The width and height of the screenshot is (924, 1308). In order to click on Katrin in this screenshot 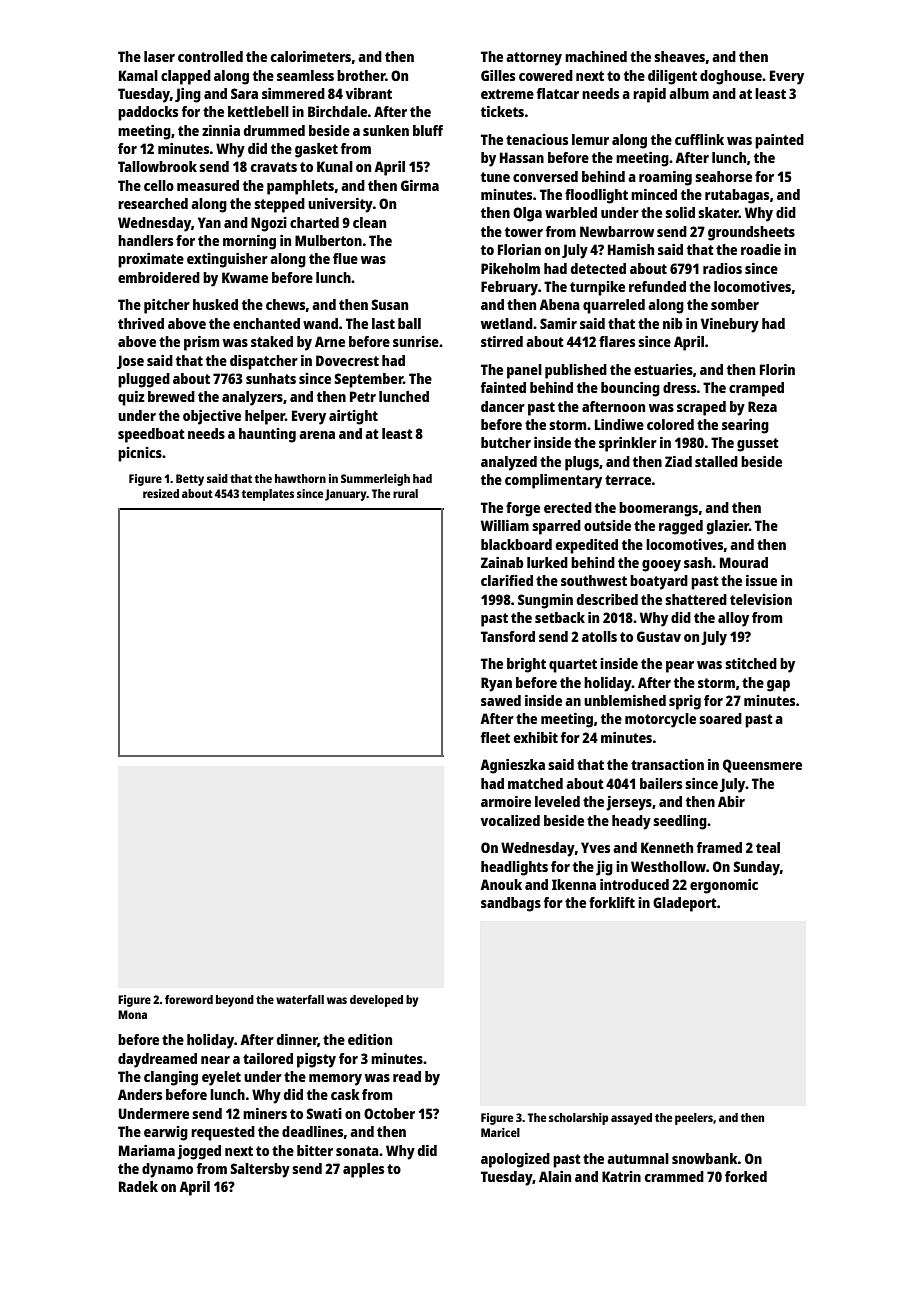, I will do `click(621, 1176)`.
